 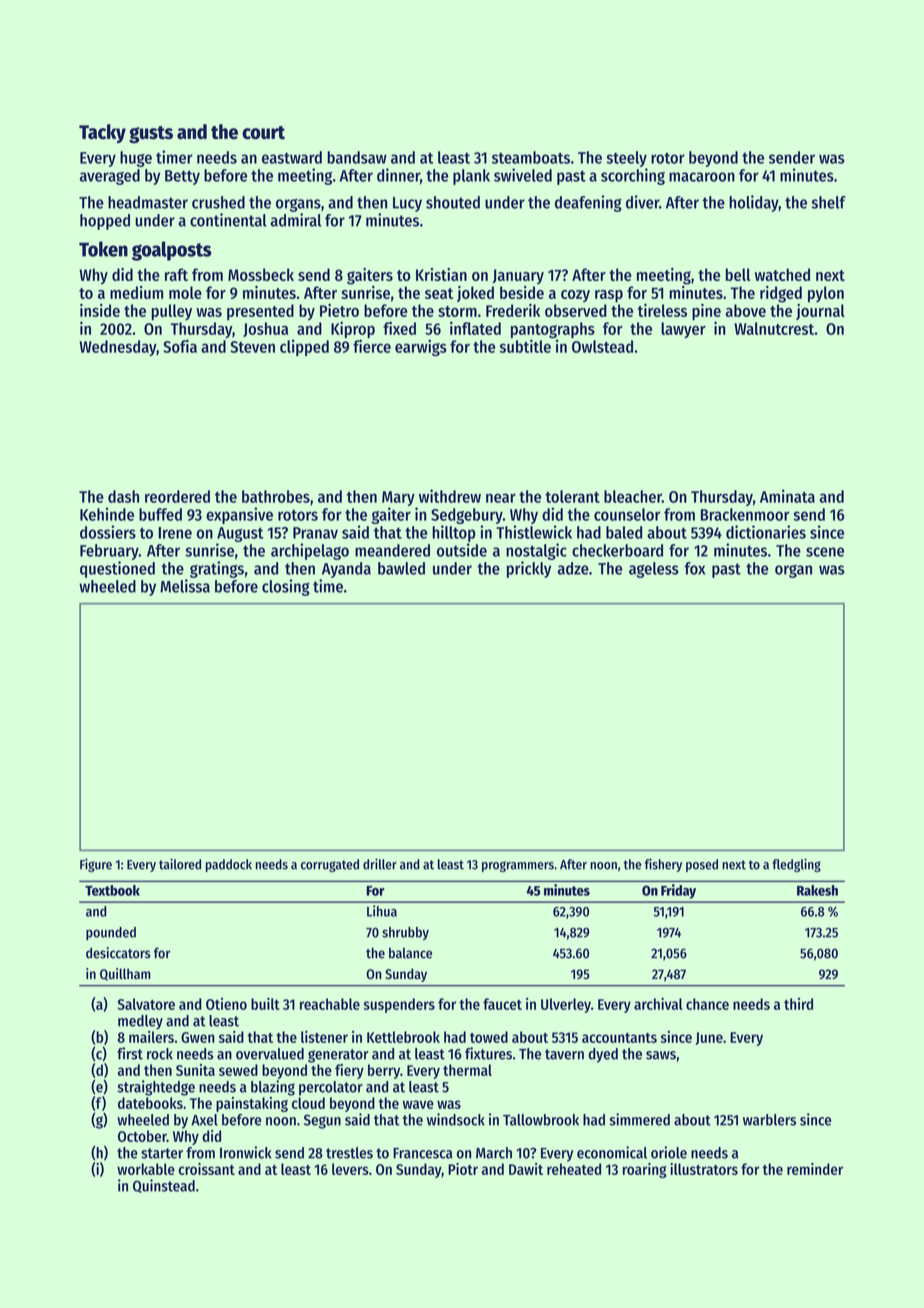 What do you see at coordinates (531, 157) in the page?
I see `steamboats` at bounding box center [531, 157].
